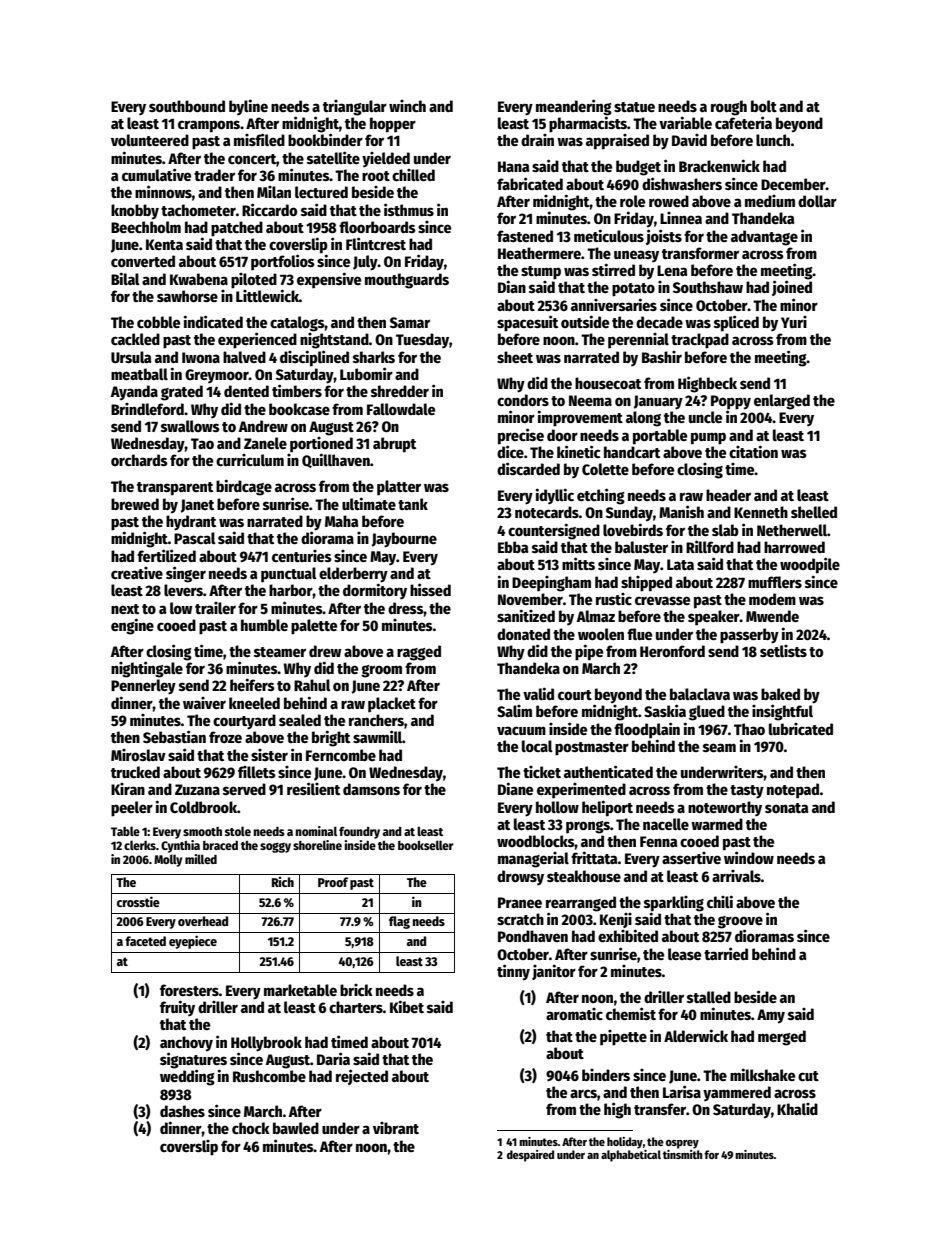 Image resolution: width=952 pixels, height=1233 pixels. What do you see at coordinates (132, 626) in the screenshot?
I see `engine` at bounding box center [132, 626].
